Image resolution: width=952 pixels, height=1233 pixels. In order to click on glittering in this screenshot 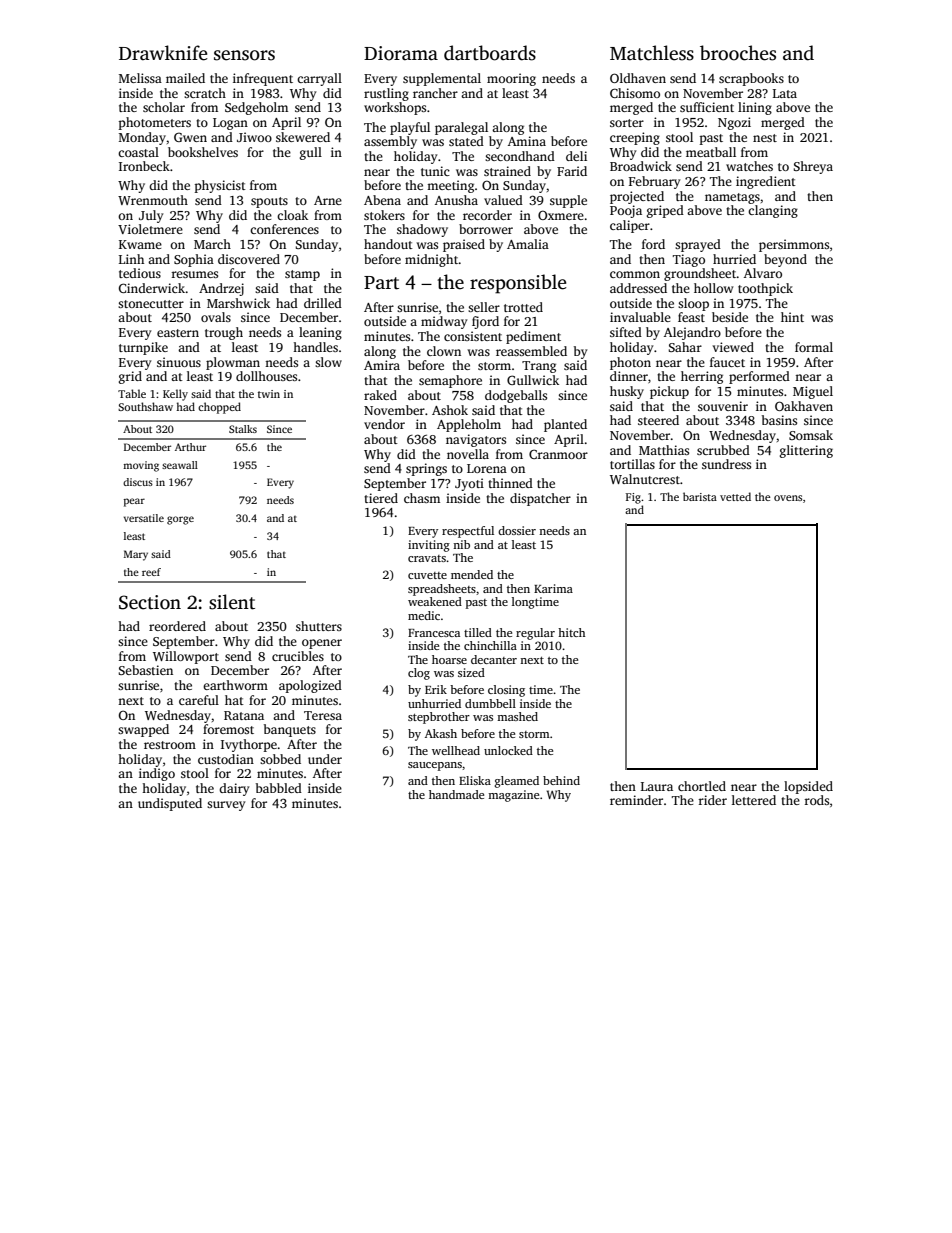, I will do `click(806, 451)`.
